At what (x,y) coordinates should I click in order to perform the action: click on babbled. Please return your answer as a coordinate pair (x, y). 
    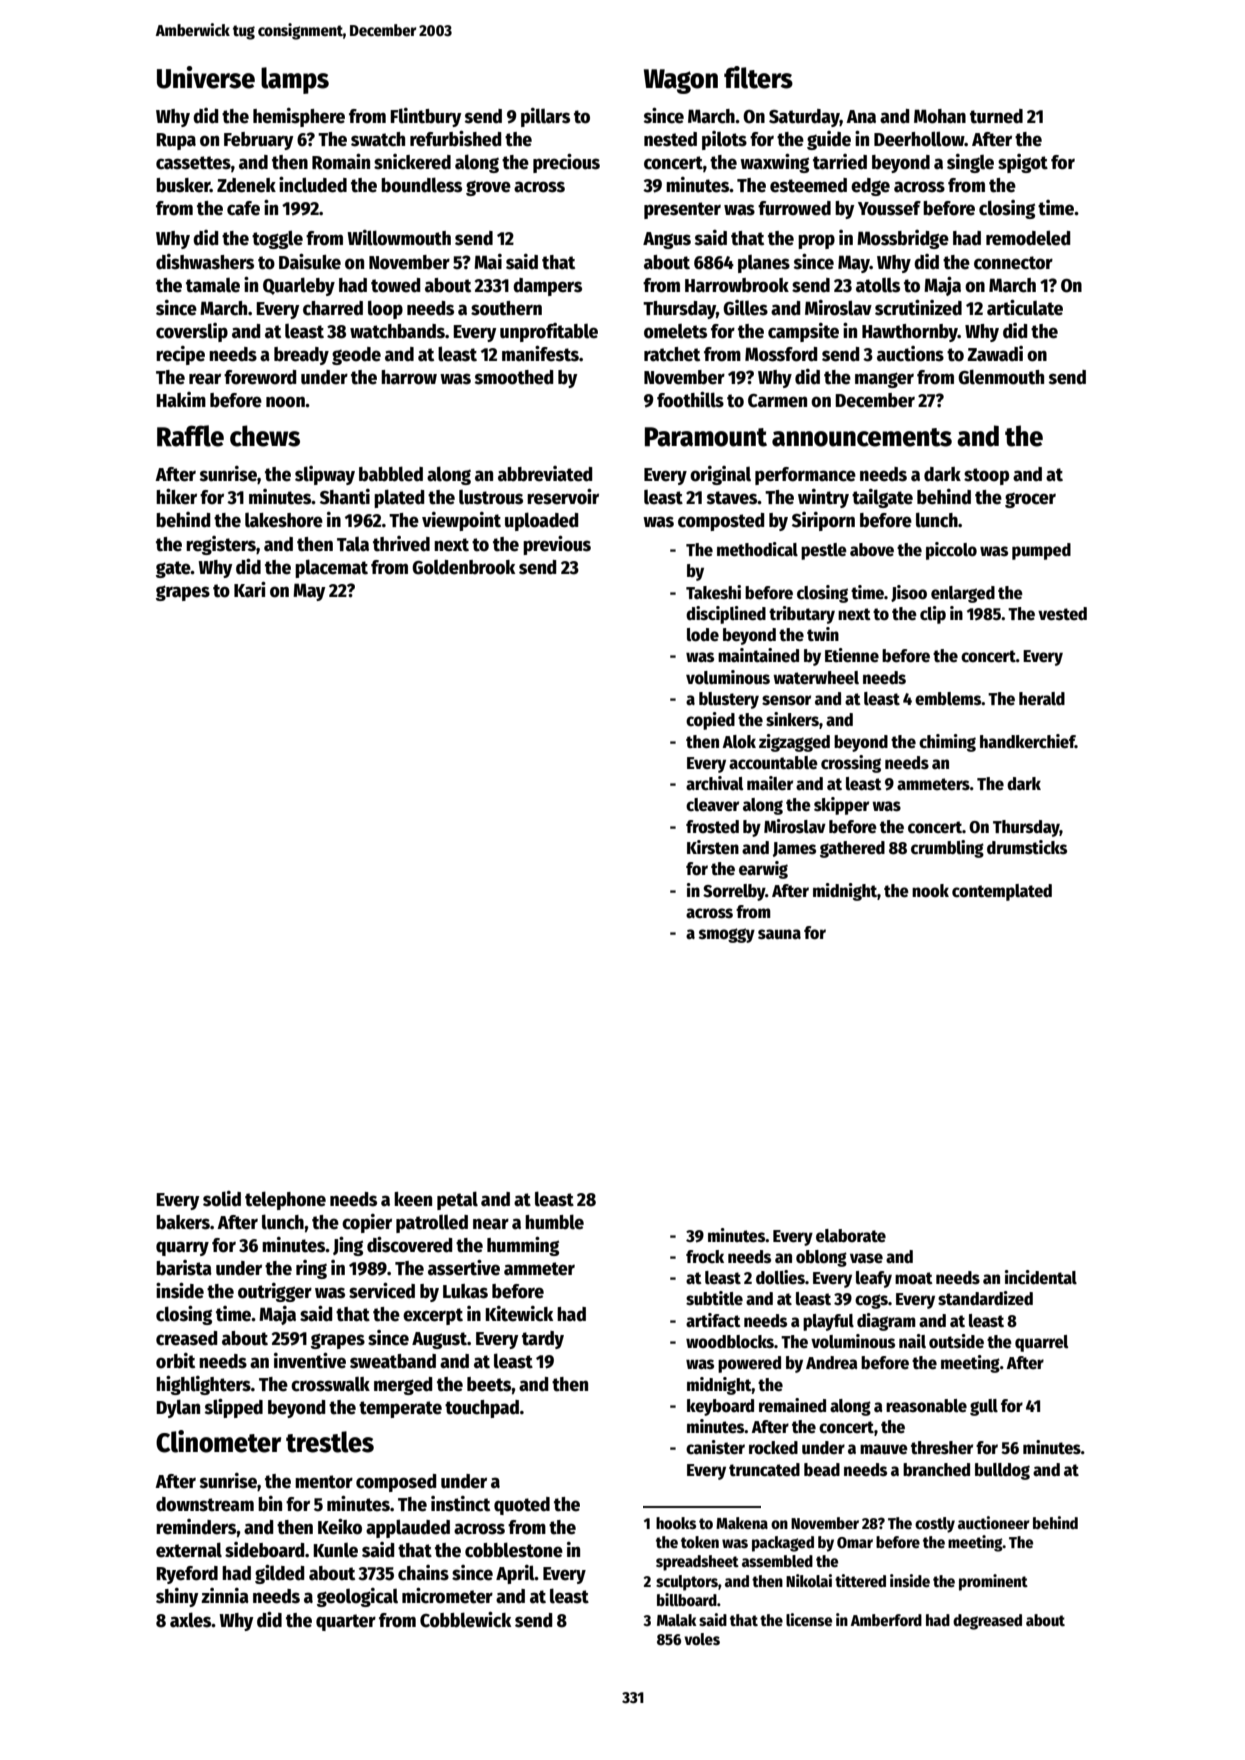
    Looking at the image, I should click on (391, 474).
